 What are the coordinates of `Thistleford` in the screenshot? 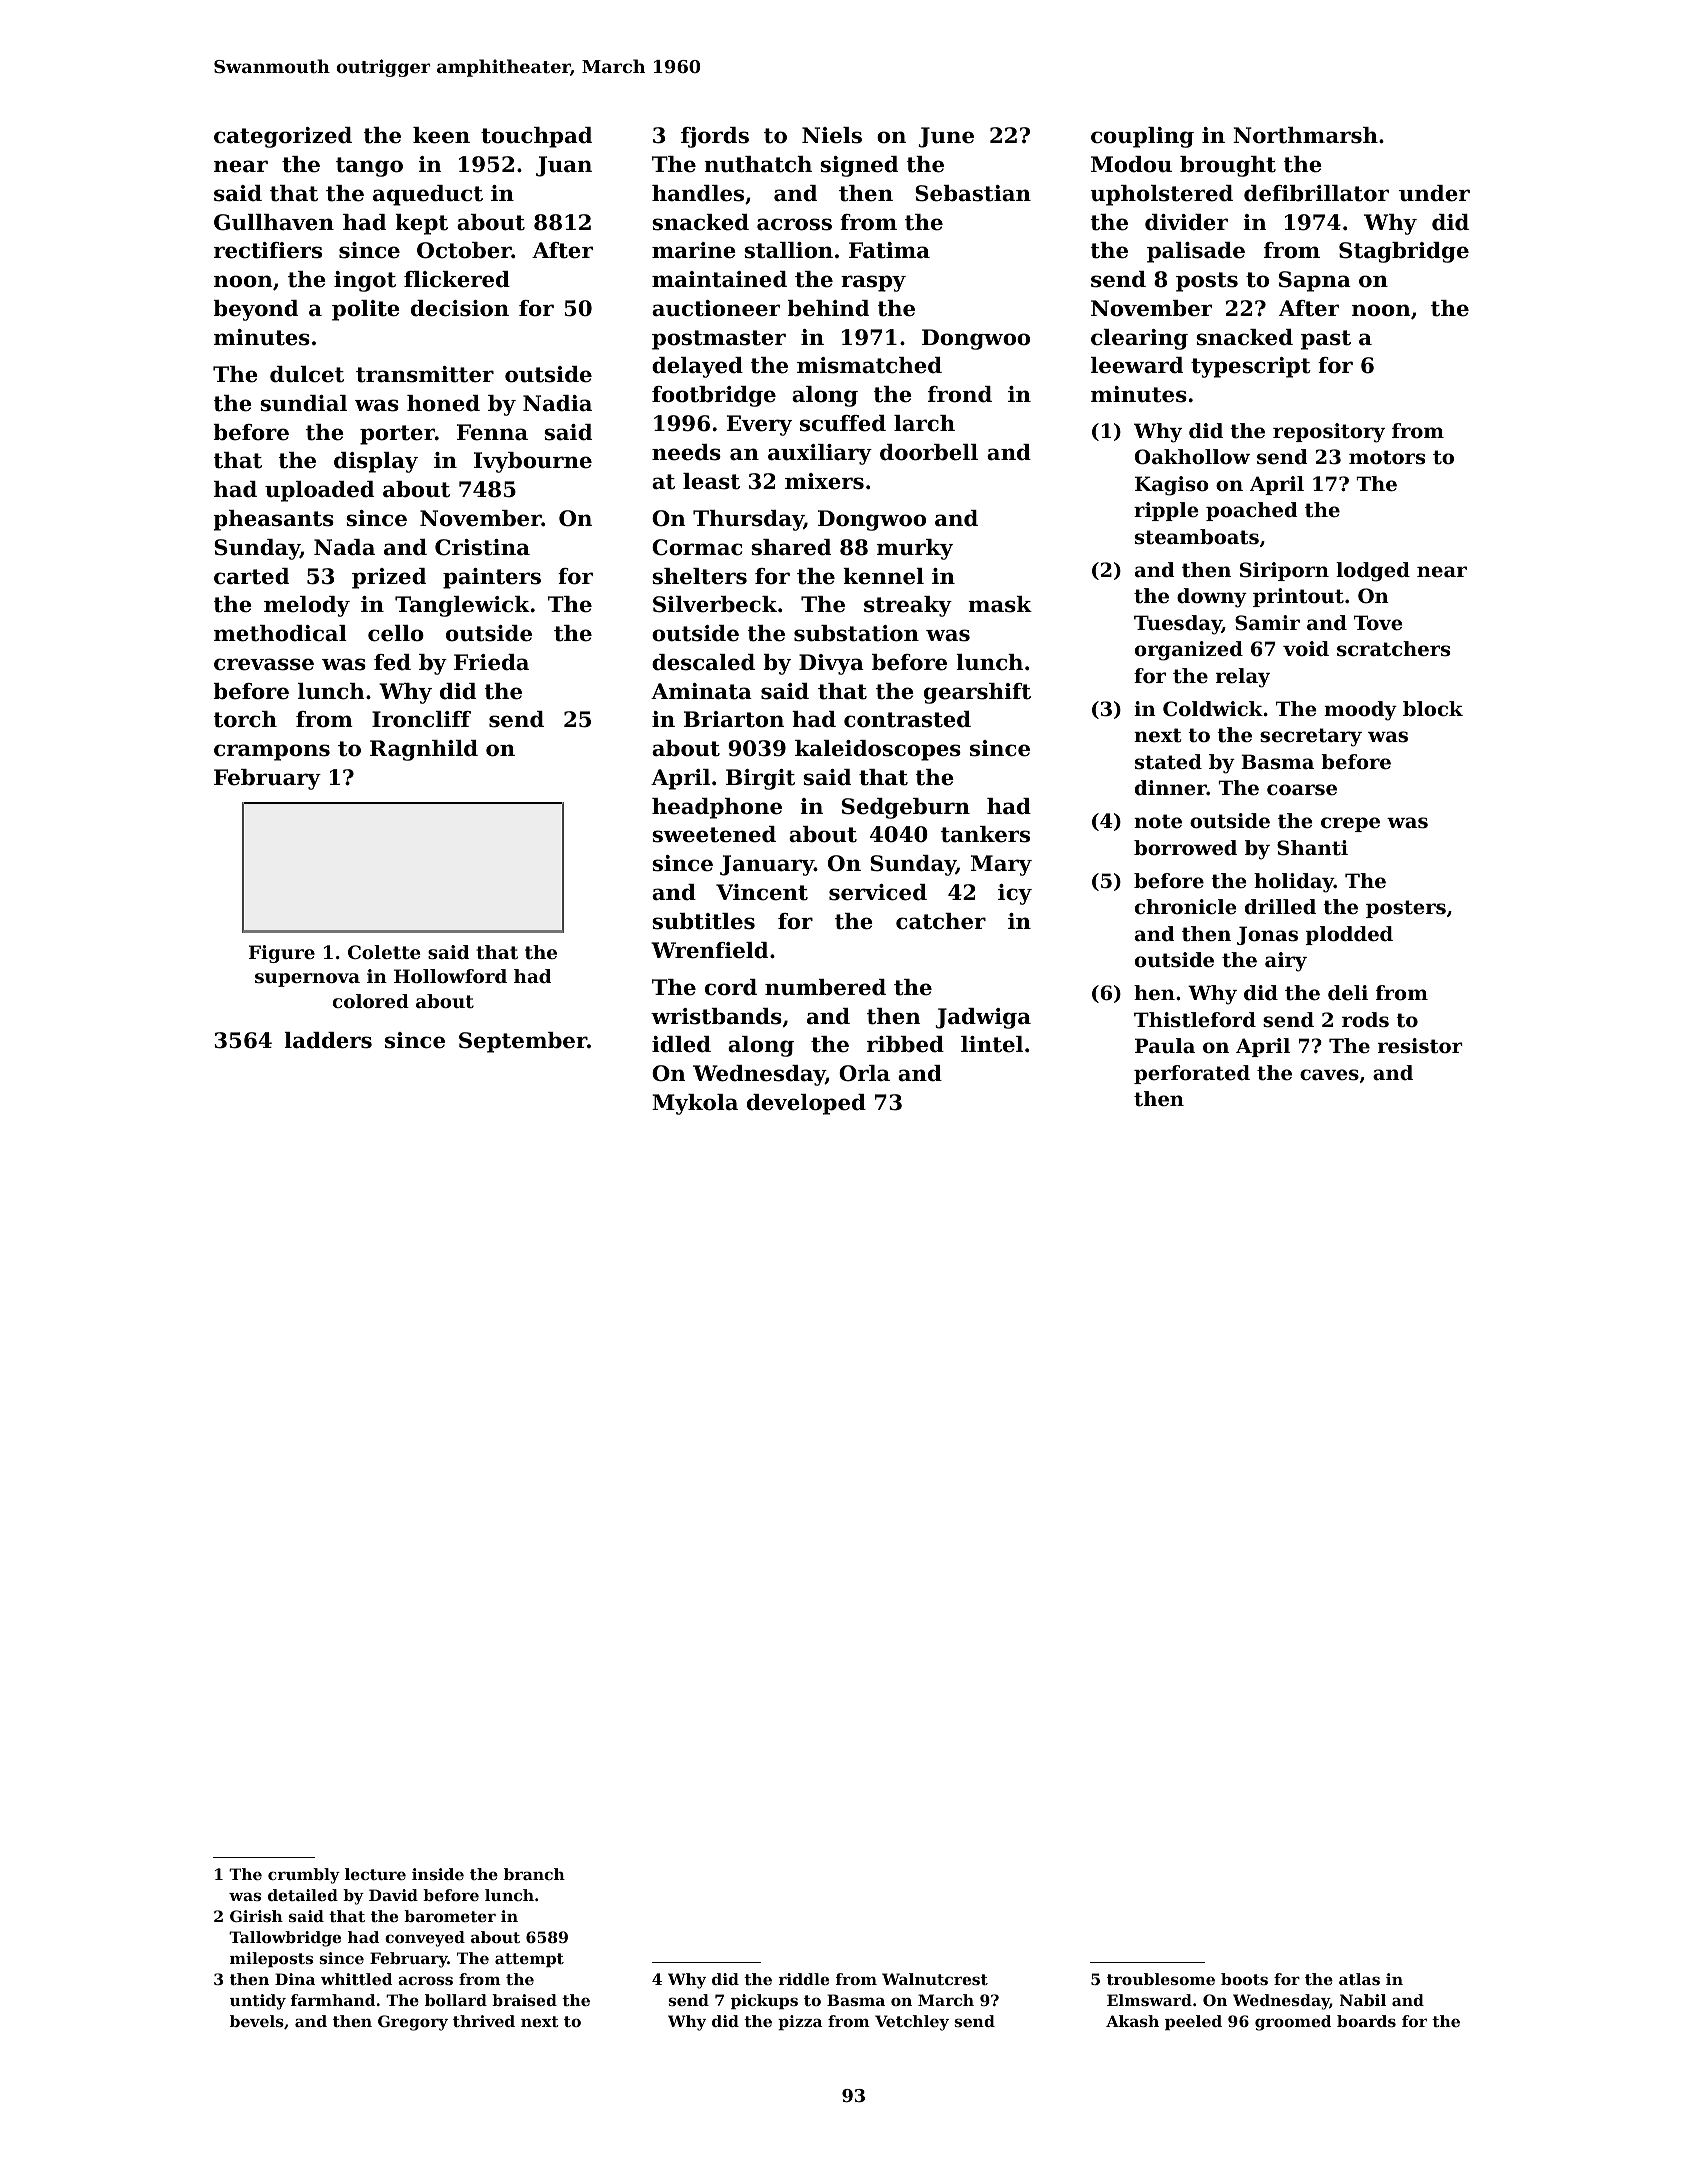 It's located at (1195, 1020).
